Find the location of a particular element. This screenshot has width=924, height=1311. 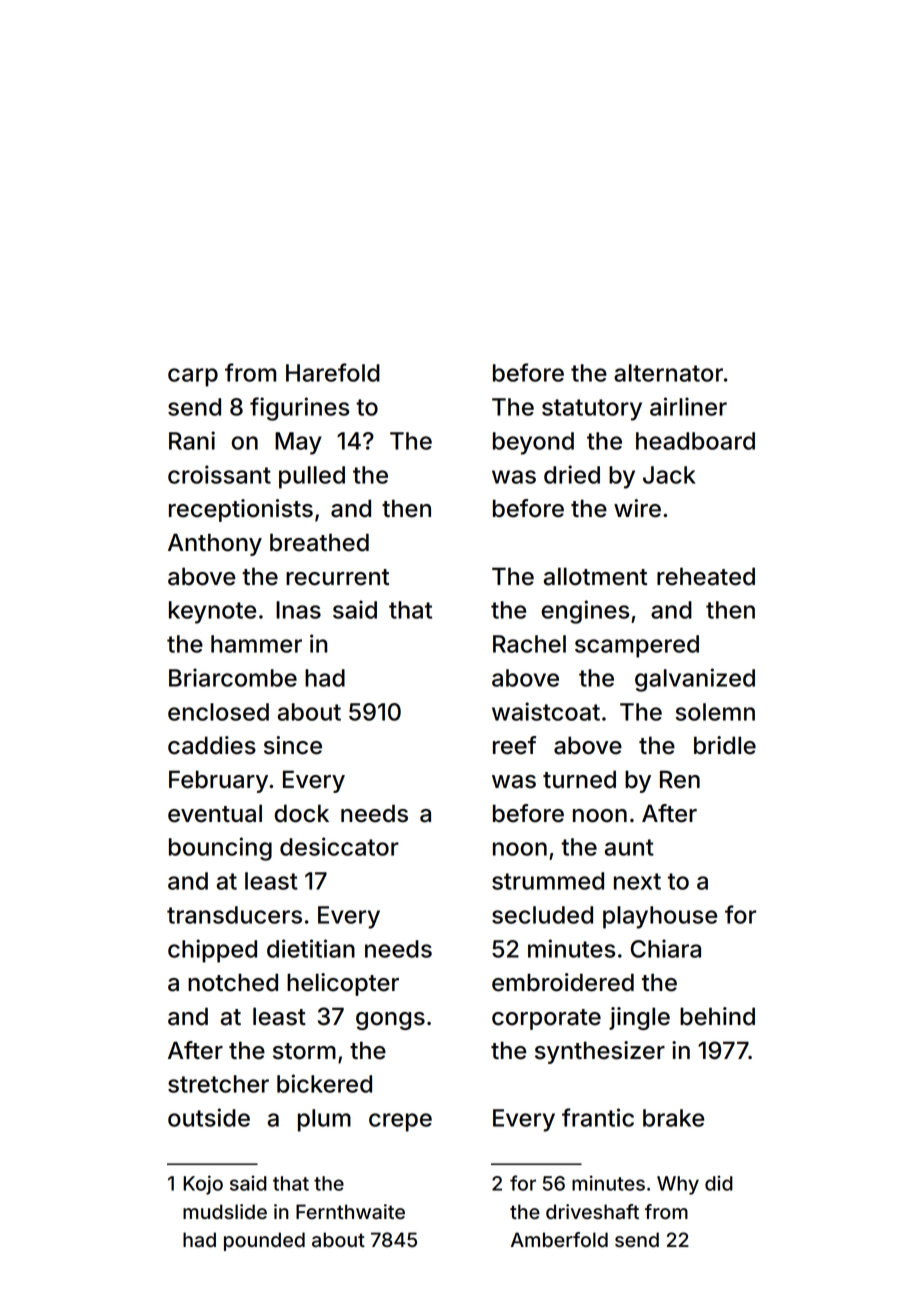

frantic is located at coordinates (598, 1117).
